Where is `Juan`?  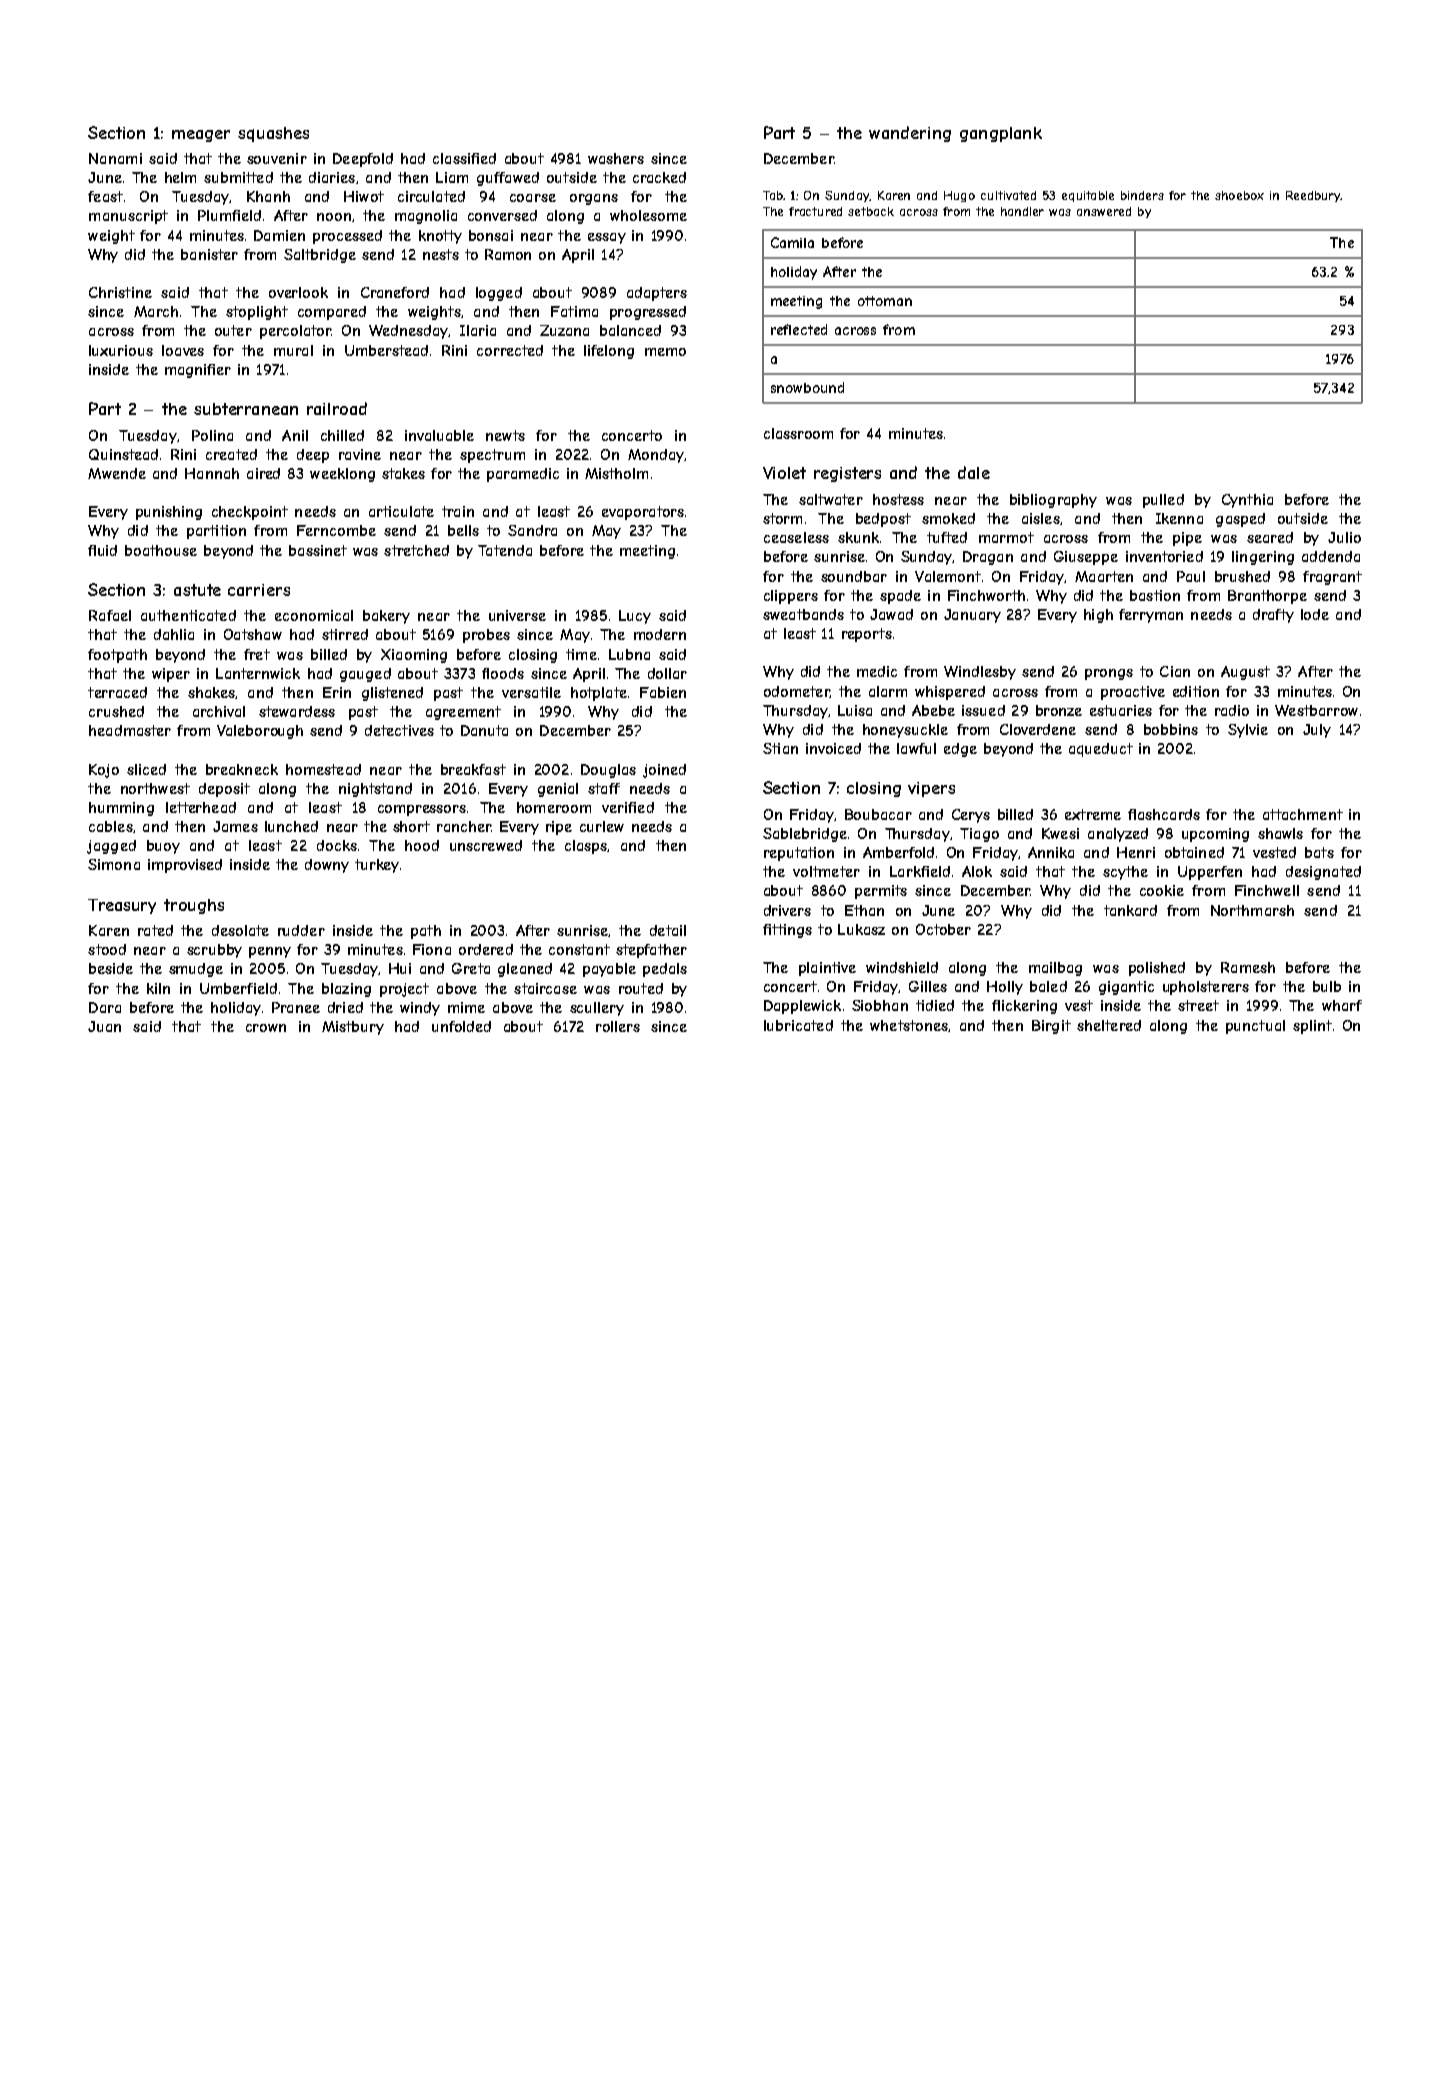 Juan is located at coordinates (104, 1026).
